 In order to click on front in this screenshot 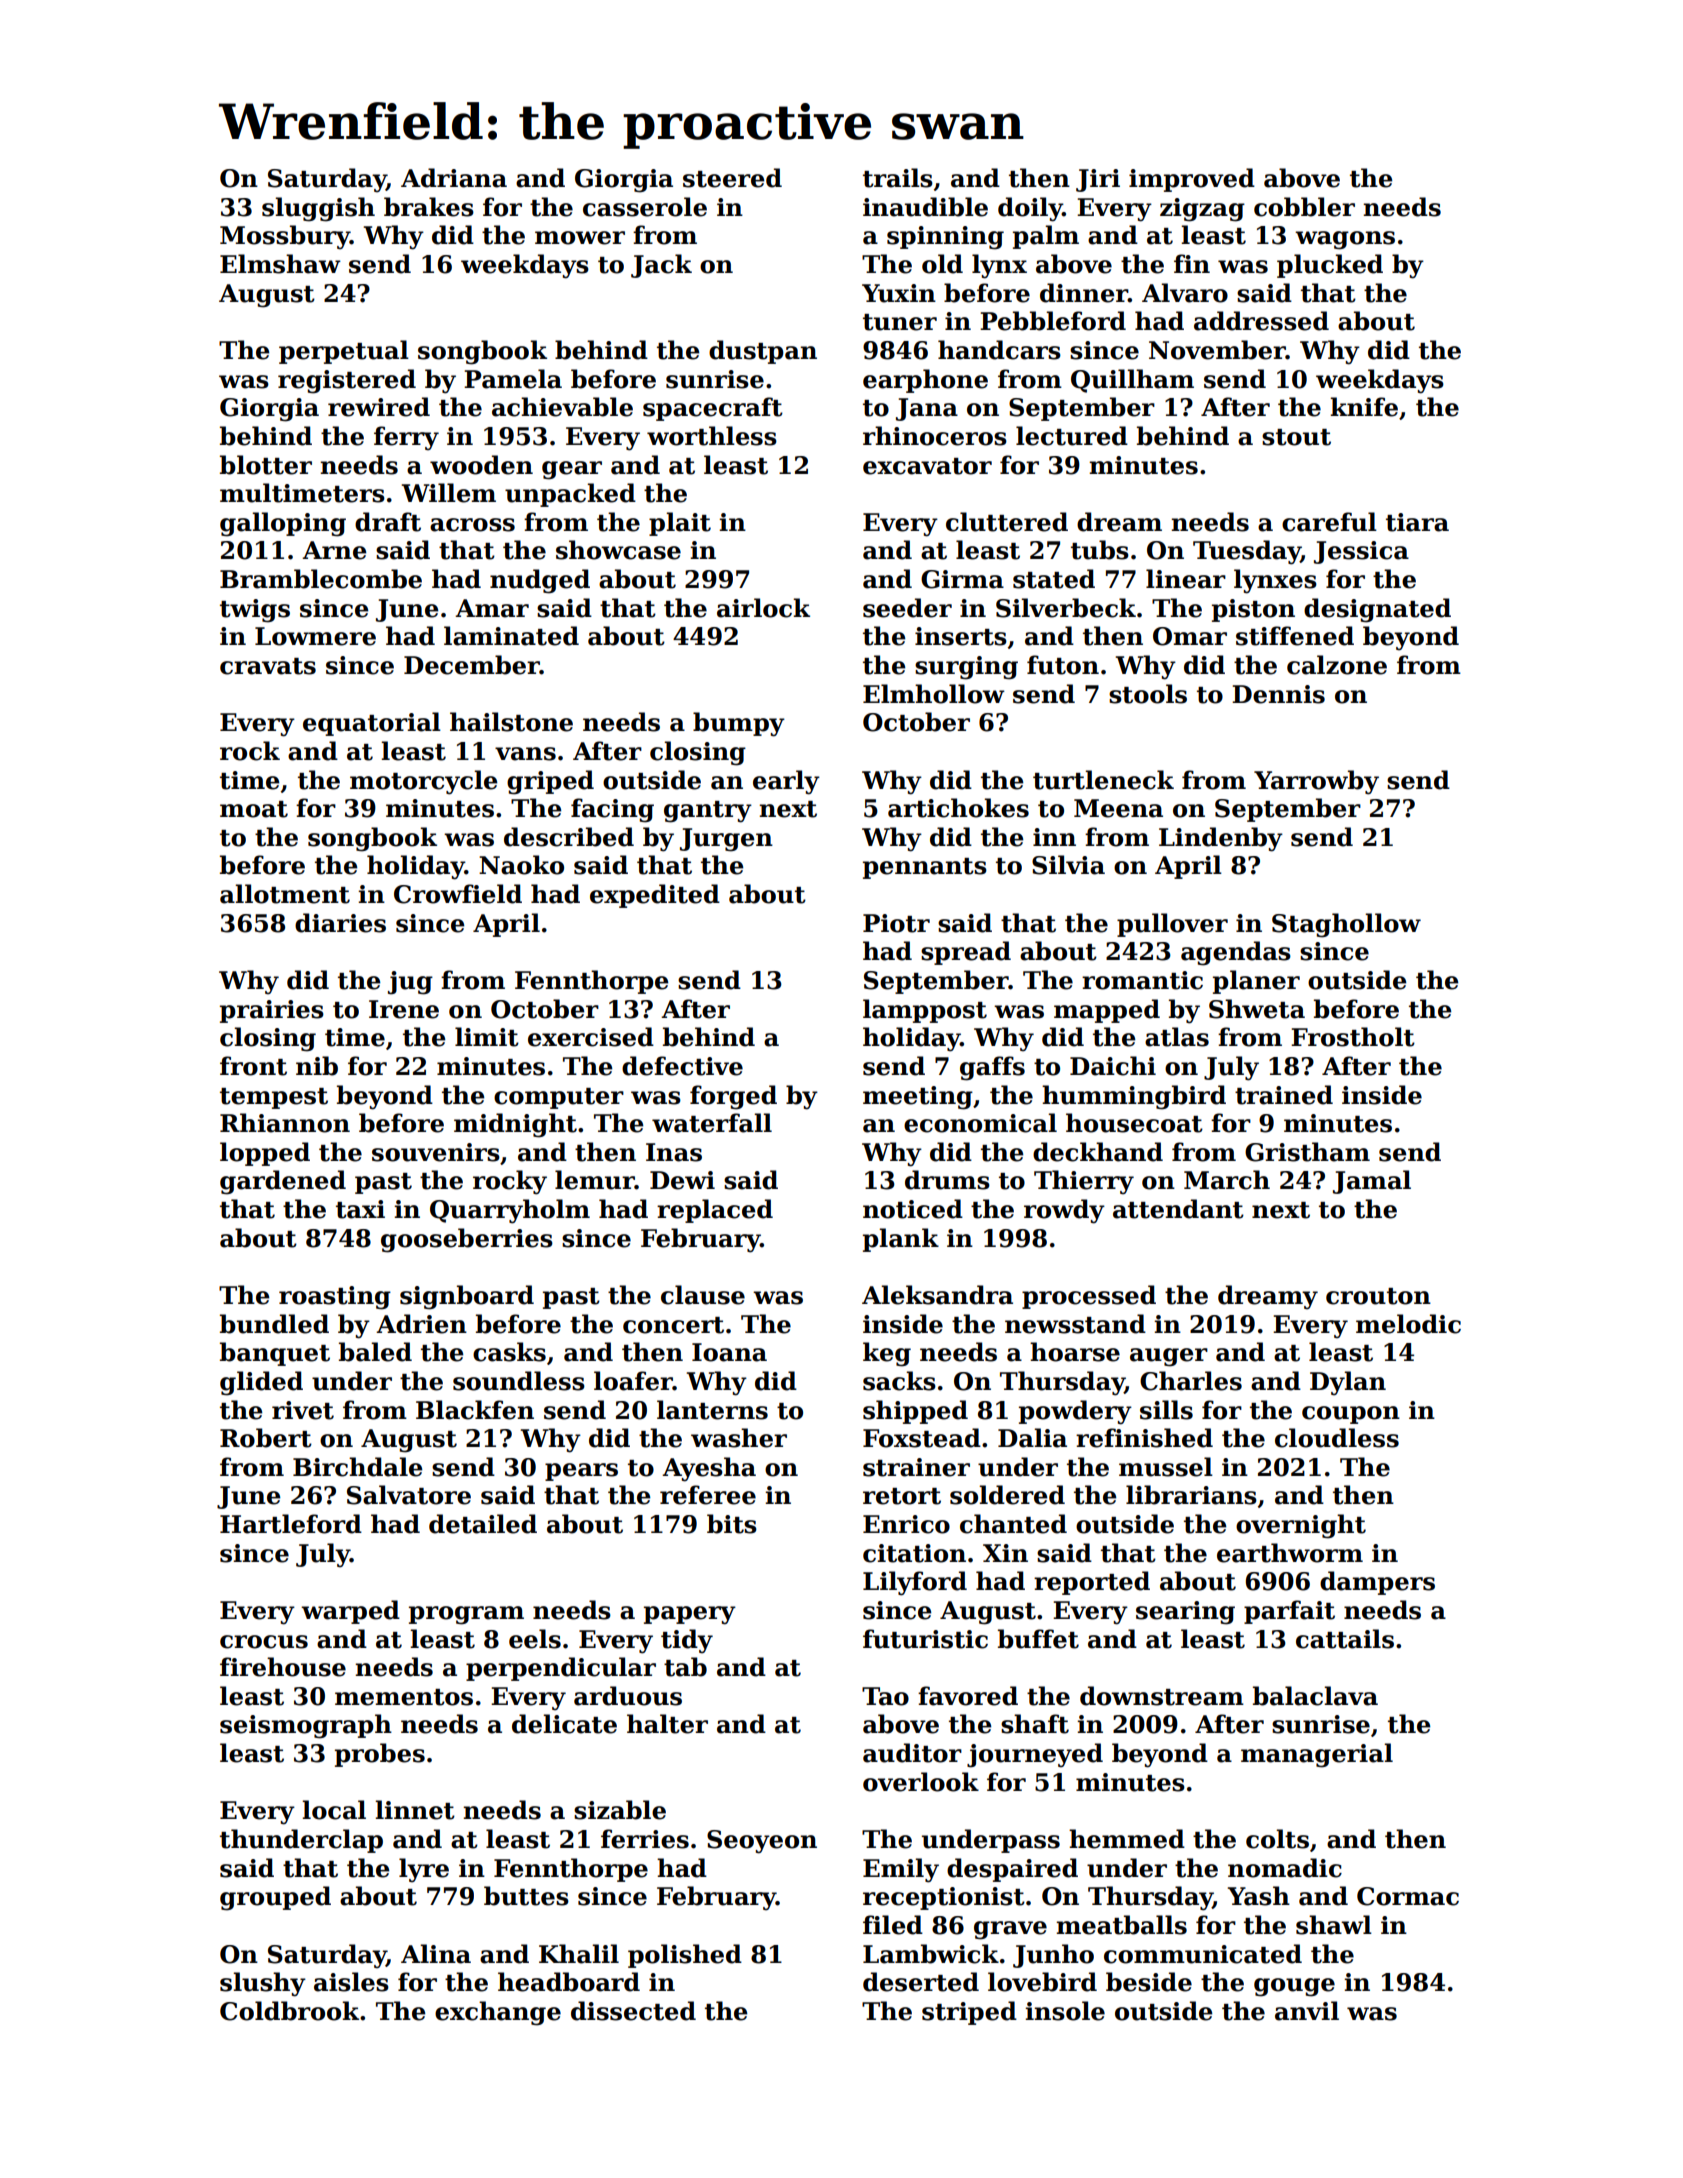, I will do `click(253, 1066)`.
